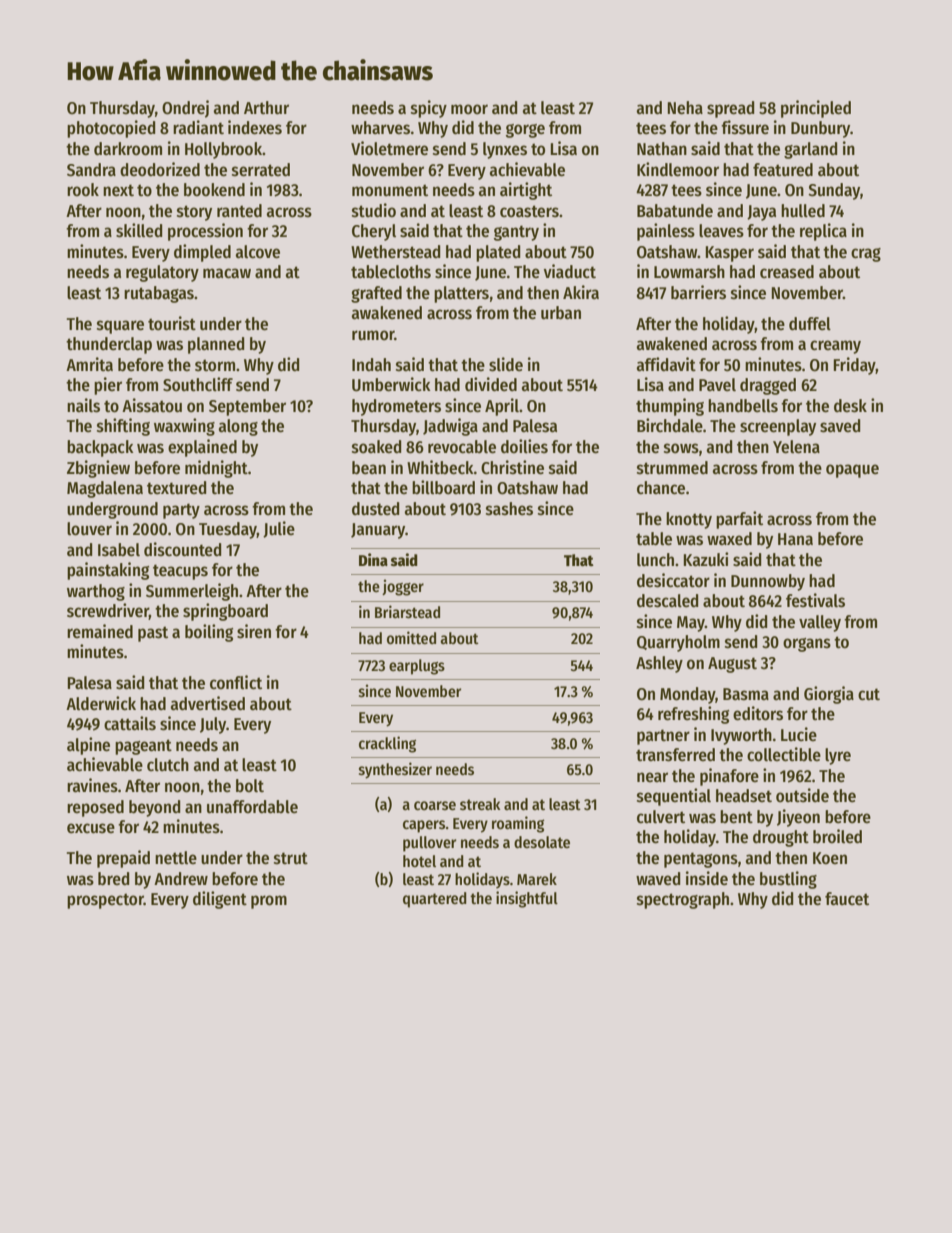  Describe the element at coordinates (854, 366) in the screenshot. I see `Friday` at that location.
